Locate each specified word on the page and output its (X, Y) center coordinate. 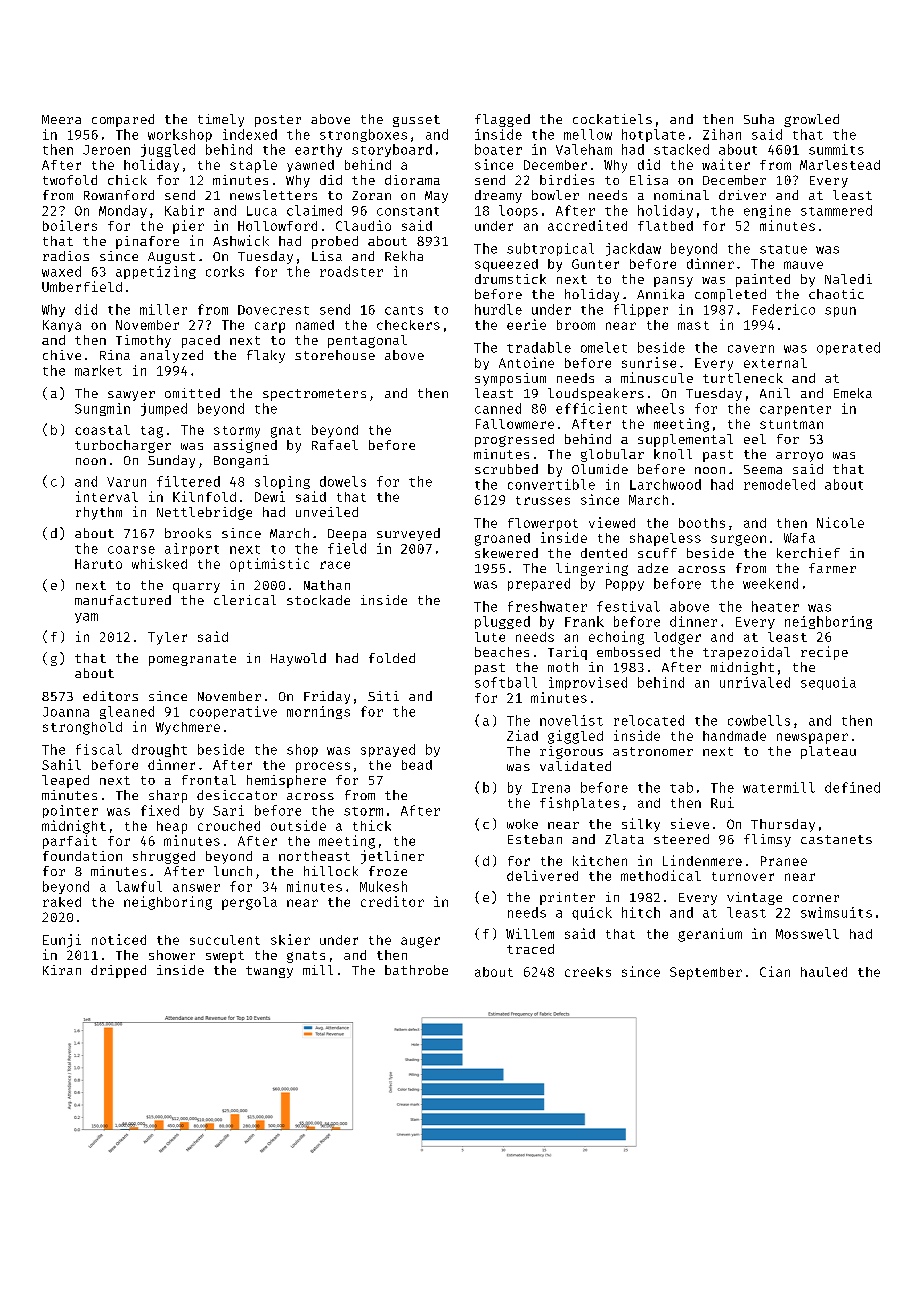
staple (253, 166)
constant (408, 211)
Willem (530, 933)
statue (783, 249)
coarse (131, 550)
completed (730, 295)
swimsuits (836, 912)
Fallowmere (515, 424)
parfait (70, 842)
